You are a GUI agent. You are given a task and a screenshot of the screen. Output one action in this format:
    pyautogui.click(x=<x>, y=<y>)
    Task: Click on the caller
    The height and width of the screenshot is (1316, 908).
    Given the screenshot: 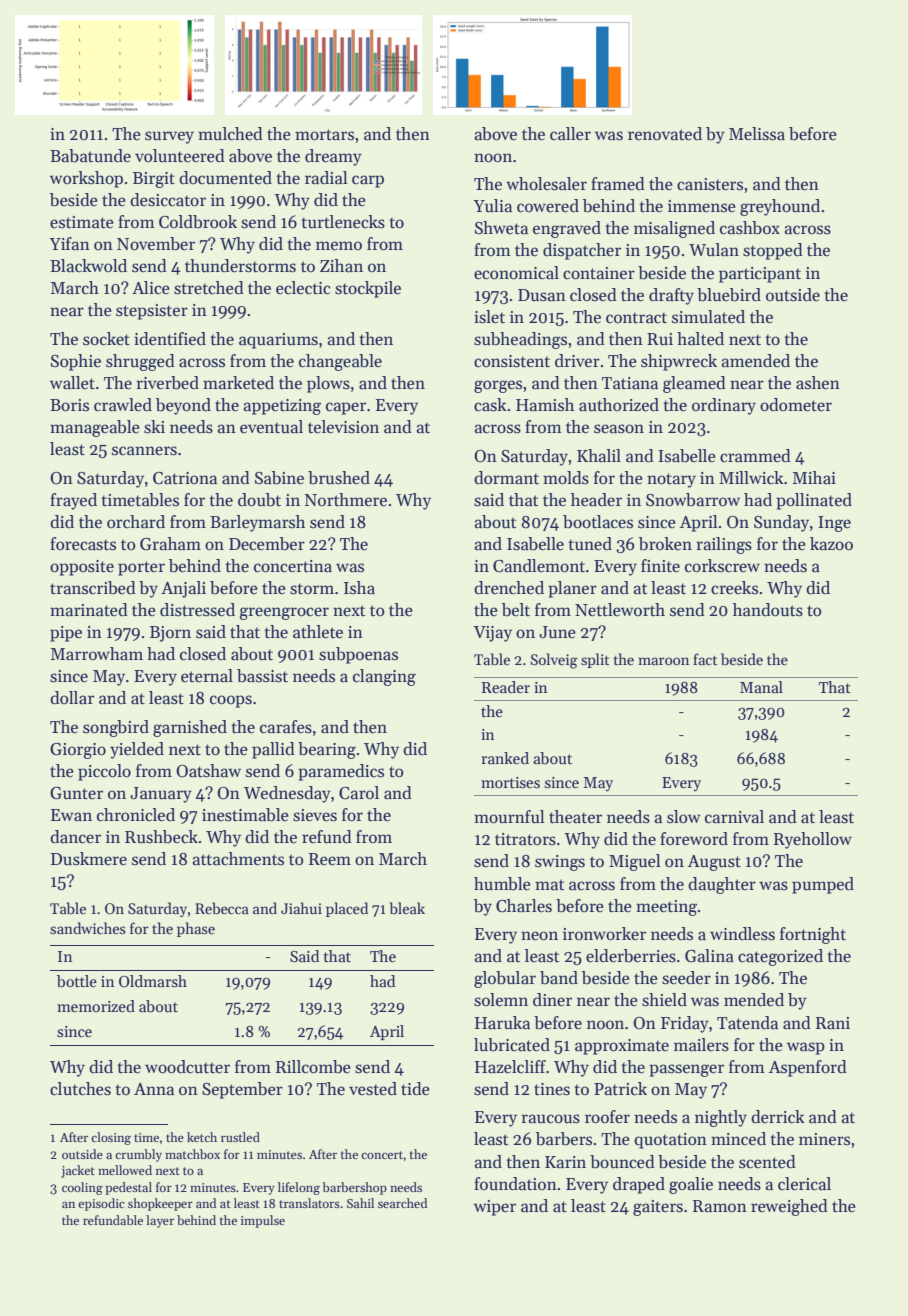 What is the action you would take?
    pyautogui.click(x=570, y=134)
